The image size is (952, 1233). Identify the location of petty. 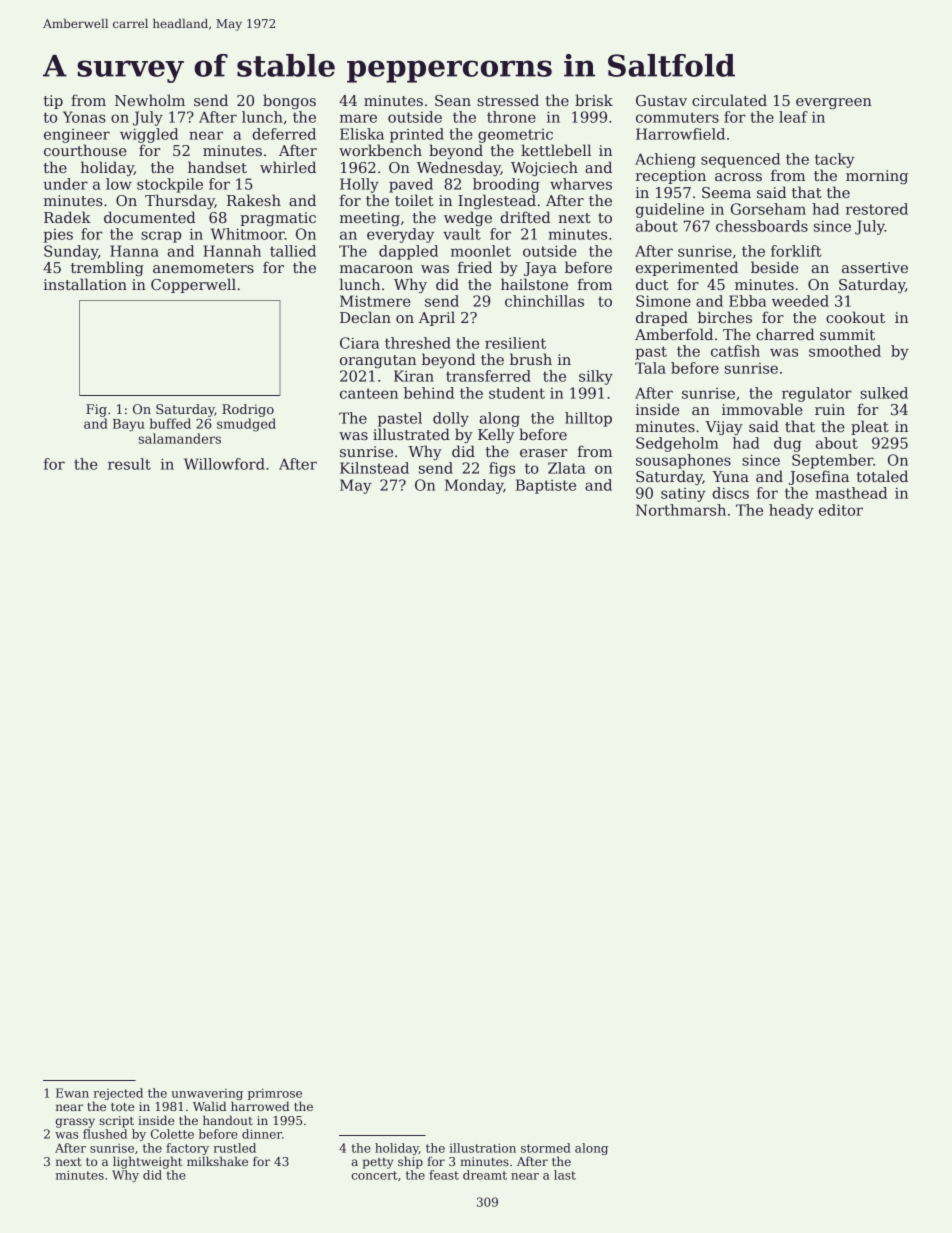
(378, 1163).
